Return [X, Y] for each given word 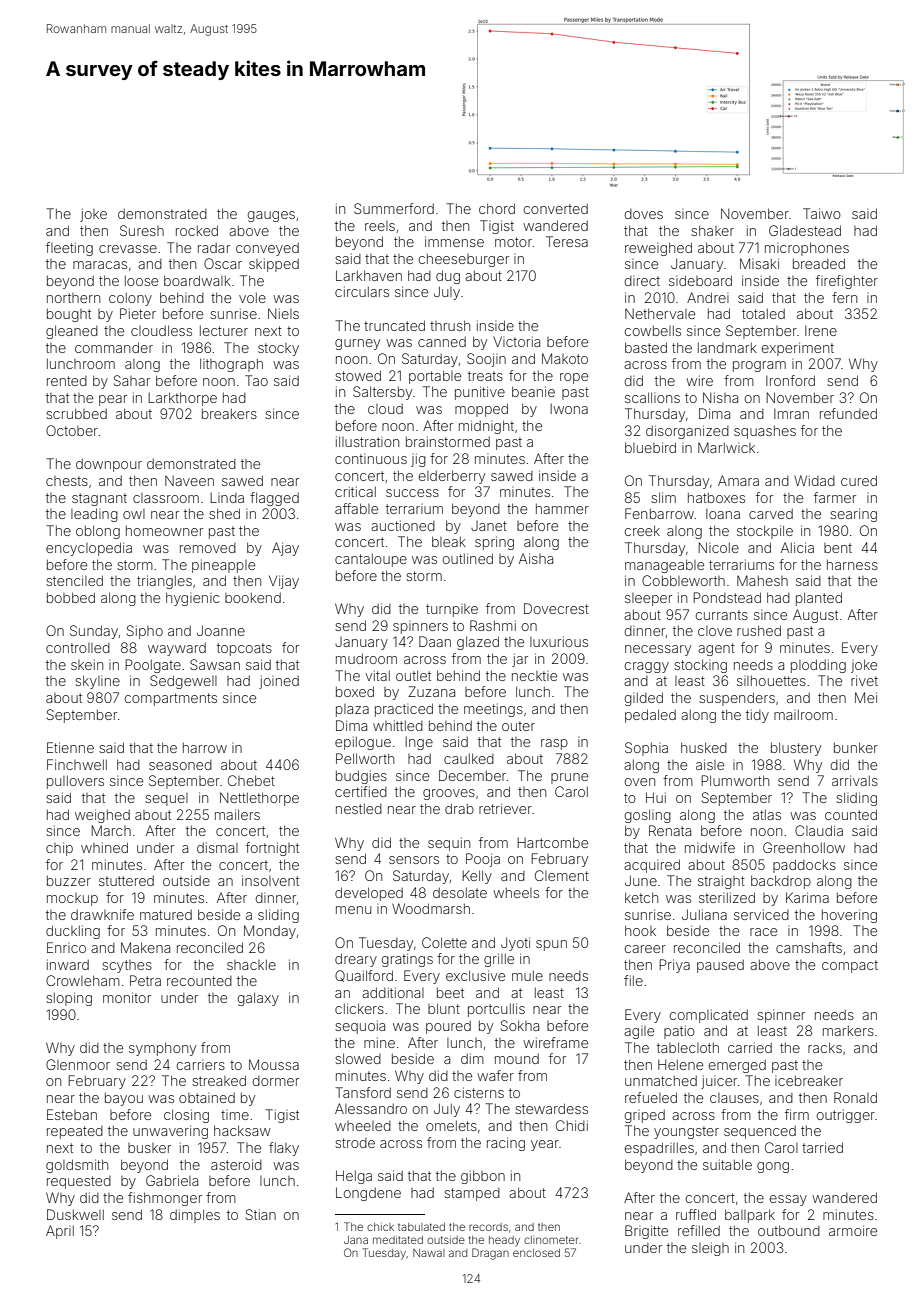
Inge [419, 743]
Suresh [142, 230]
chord [497, 208]
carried [750, 1047]
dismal [217, 847]
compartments [171, 699]
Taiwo [822, 213]
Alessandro [371, 1108]
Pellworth [365, 758]
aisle [710, 764]
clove [715, 631]
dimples [195, 1216]
